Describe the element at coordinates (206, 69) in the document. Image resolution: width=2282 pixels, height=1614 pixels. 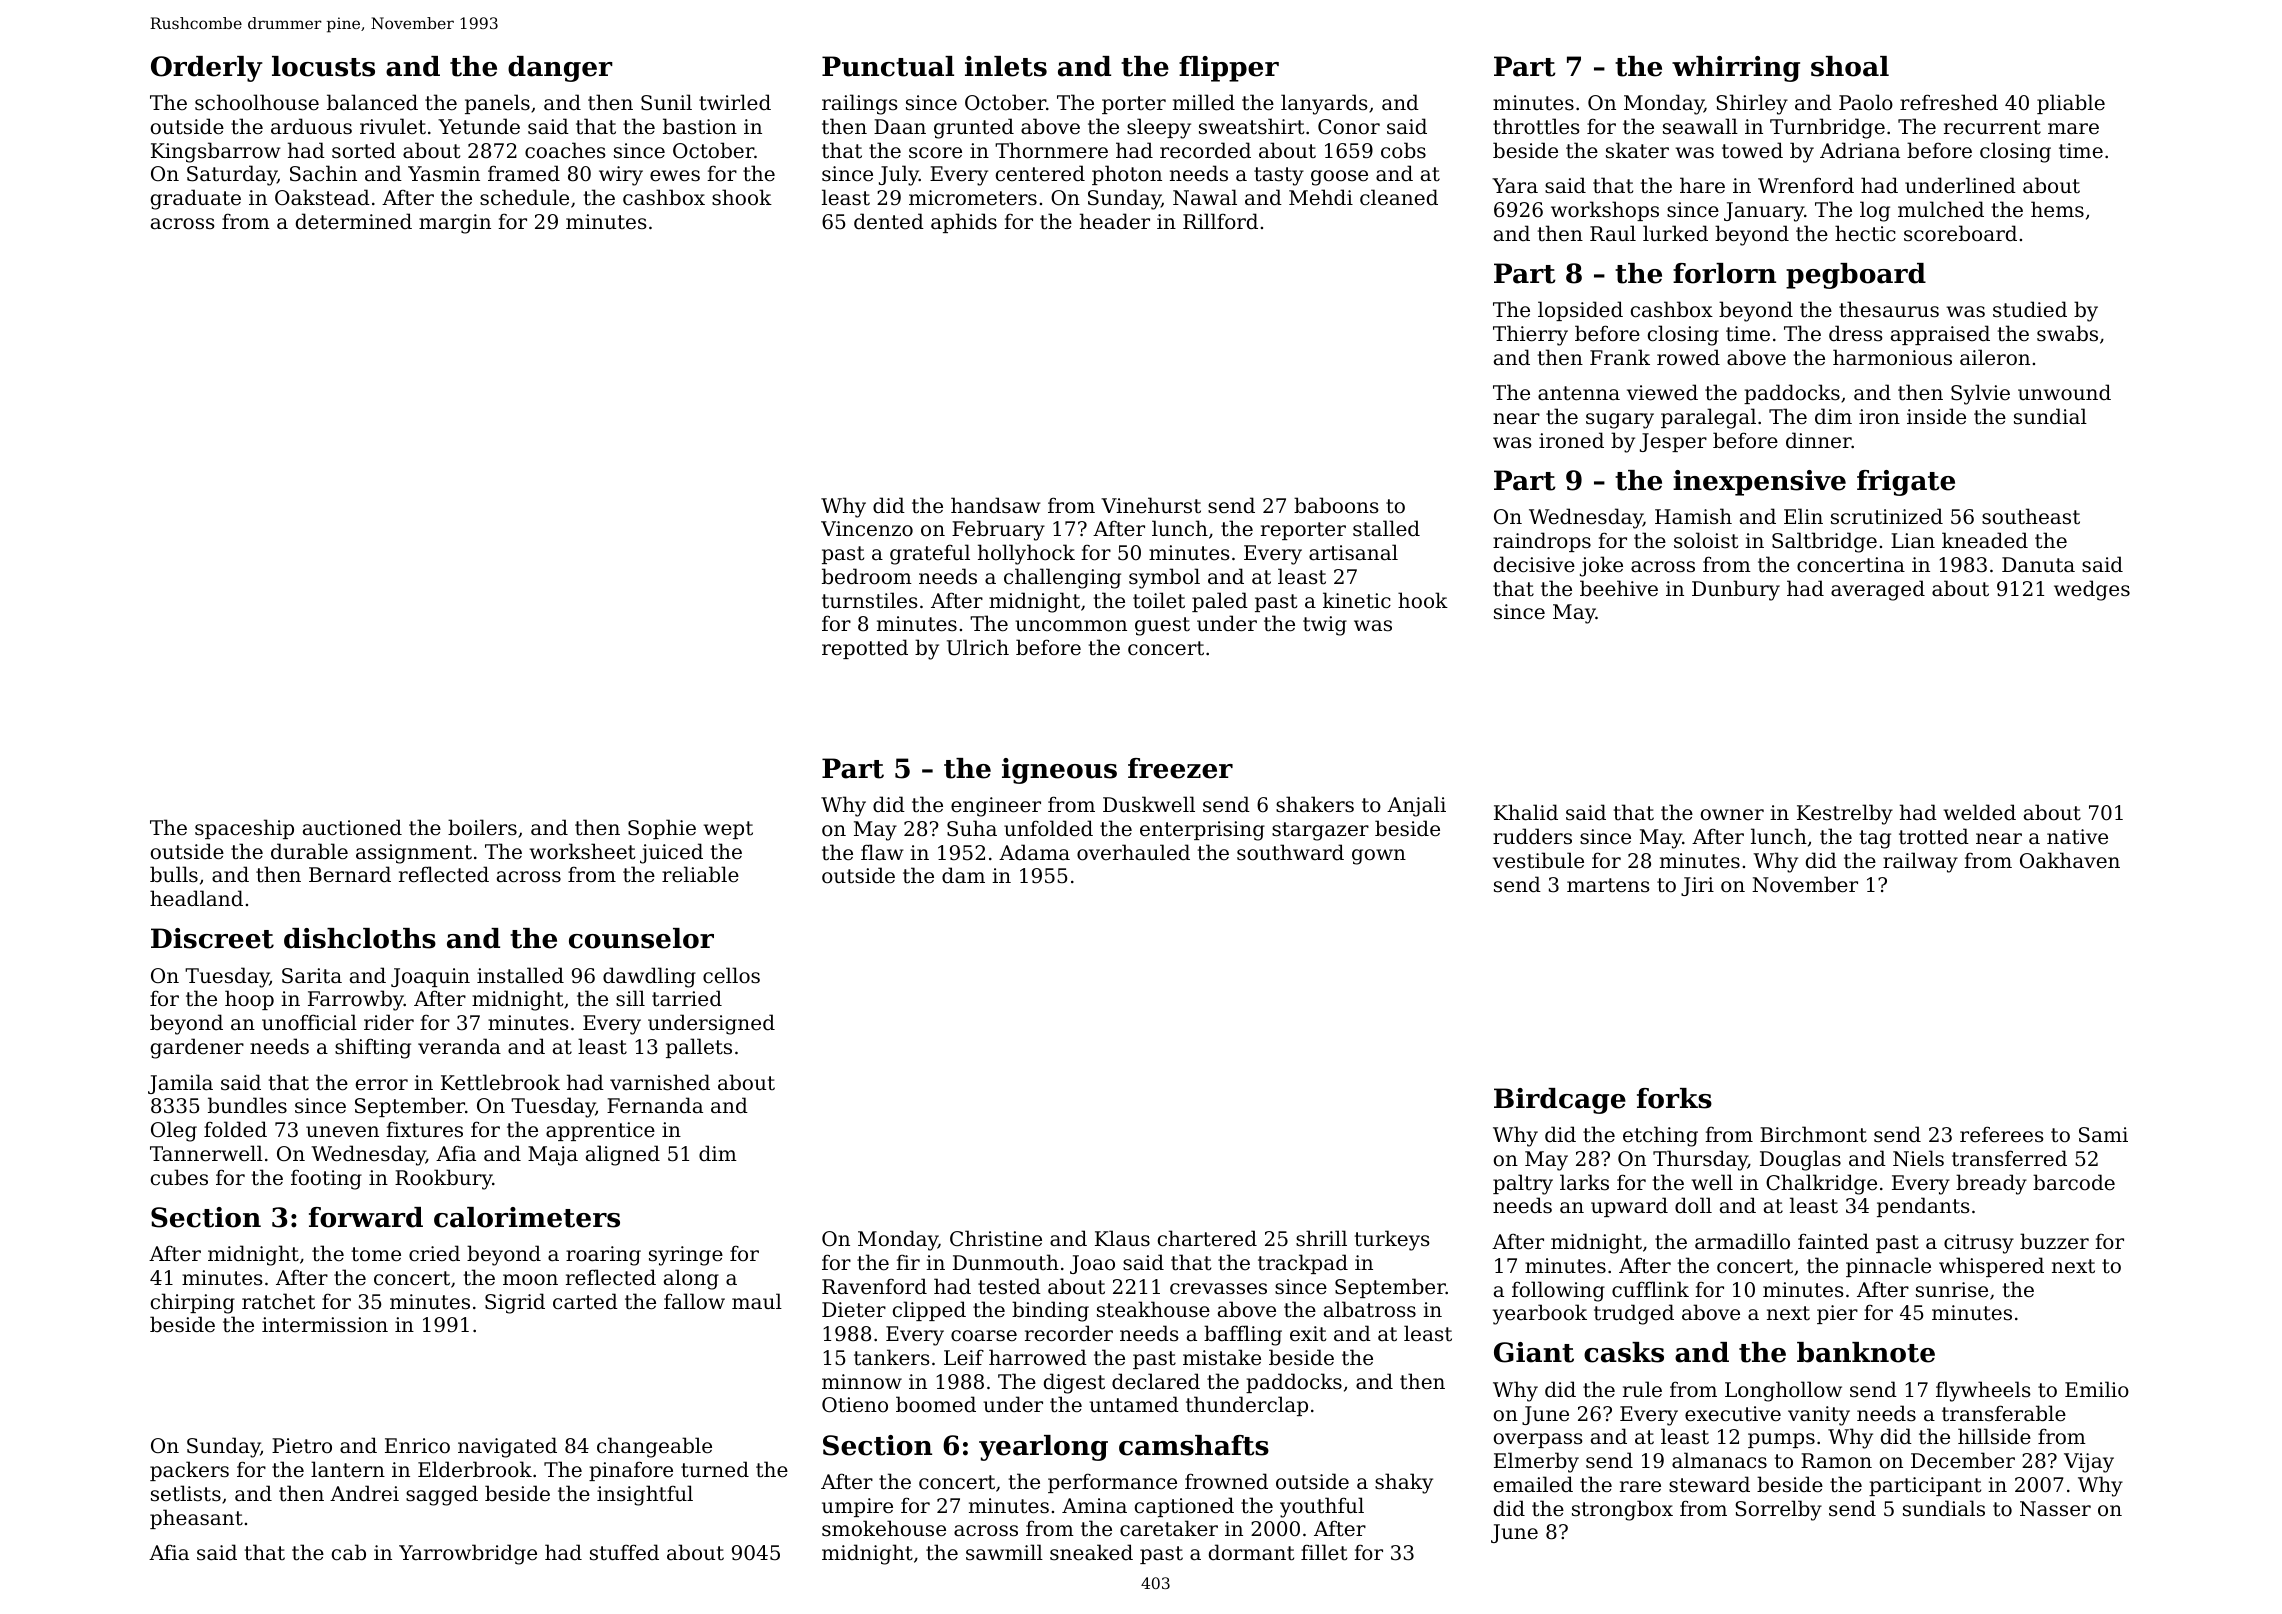
I see `Orderly` at that location.
